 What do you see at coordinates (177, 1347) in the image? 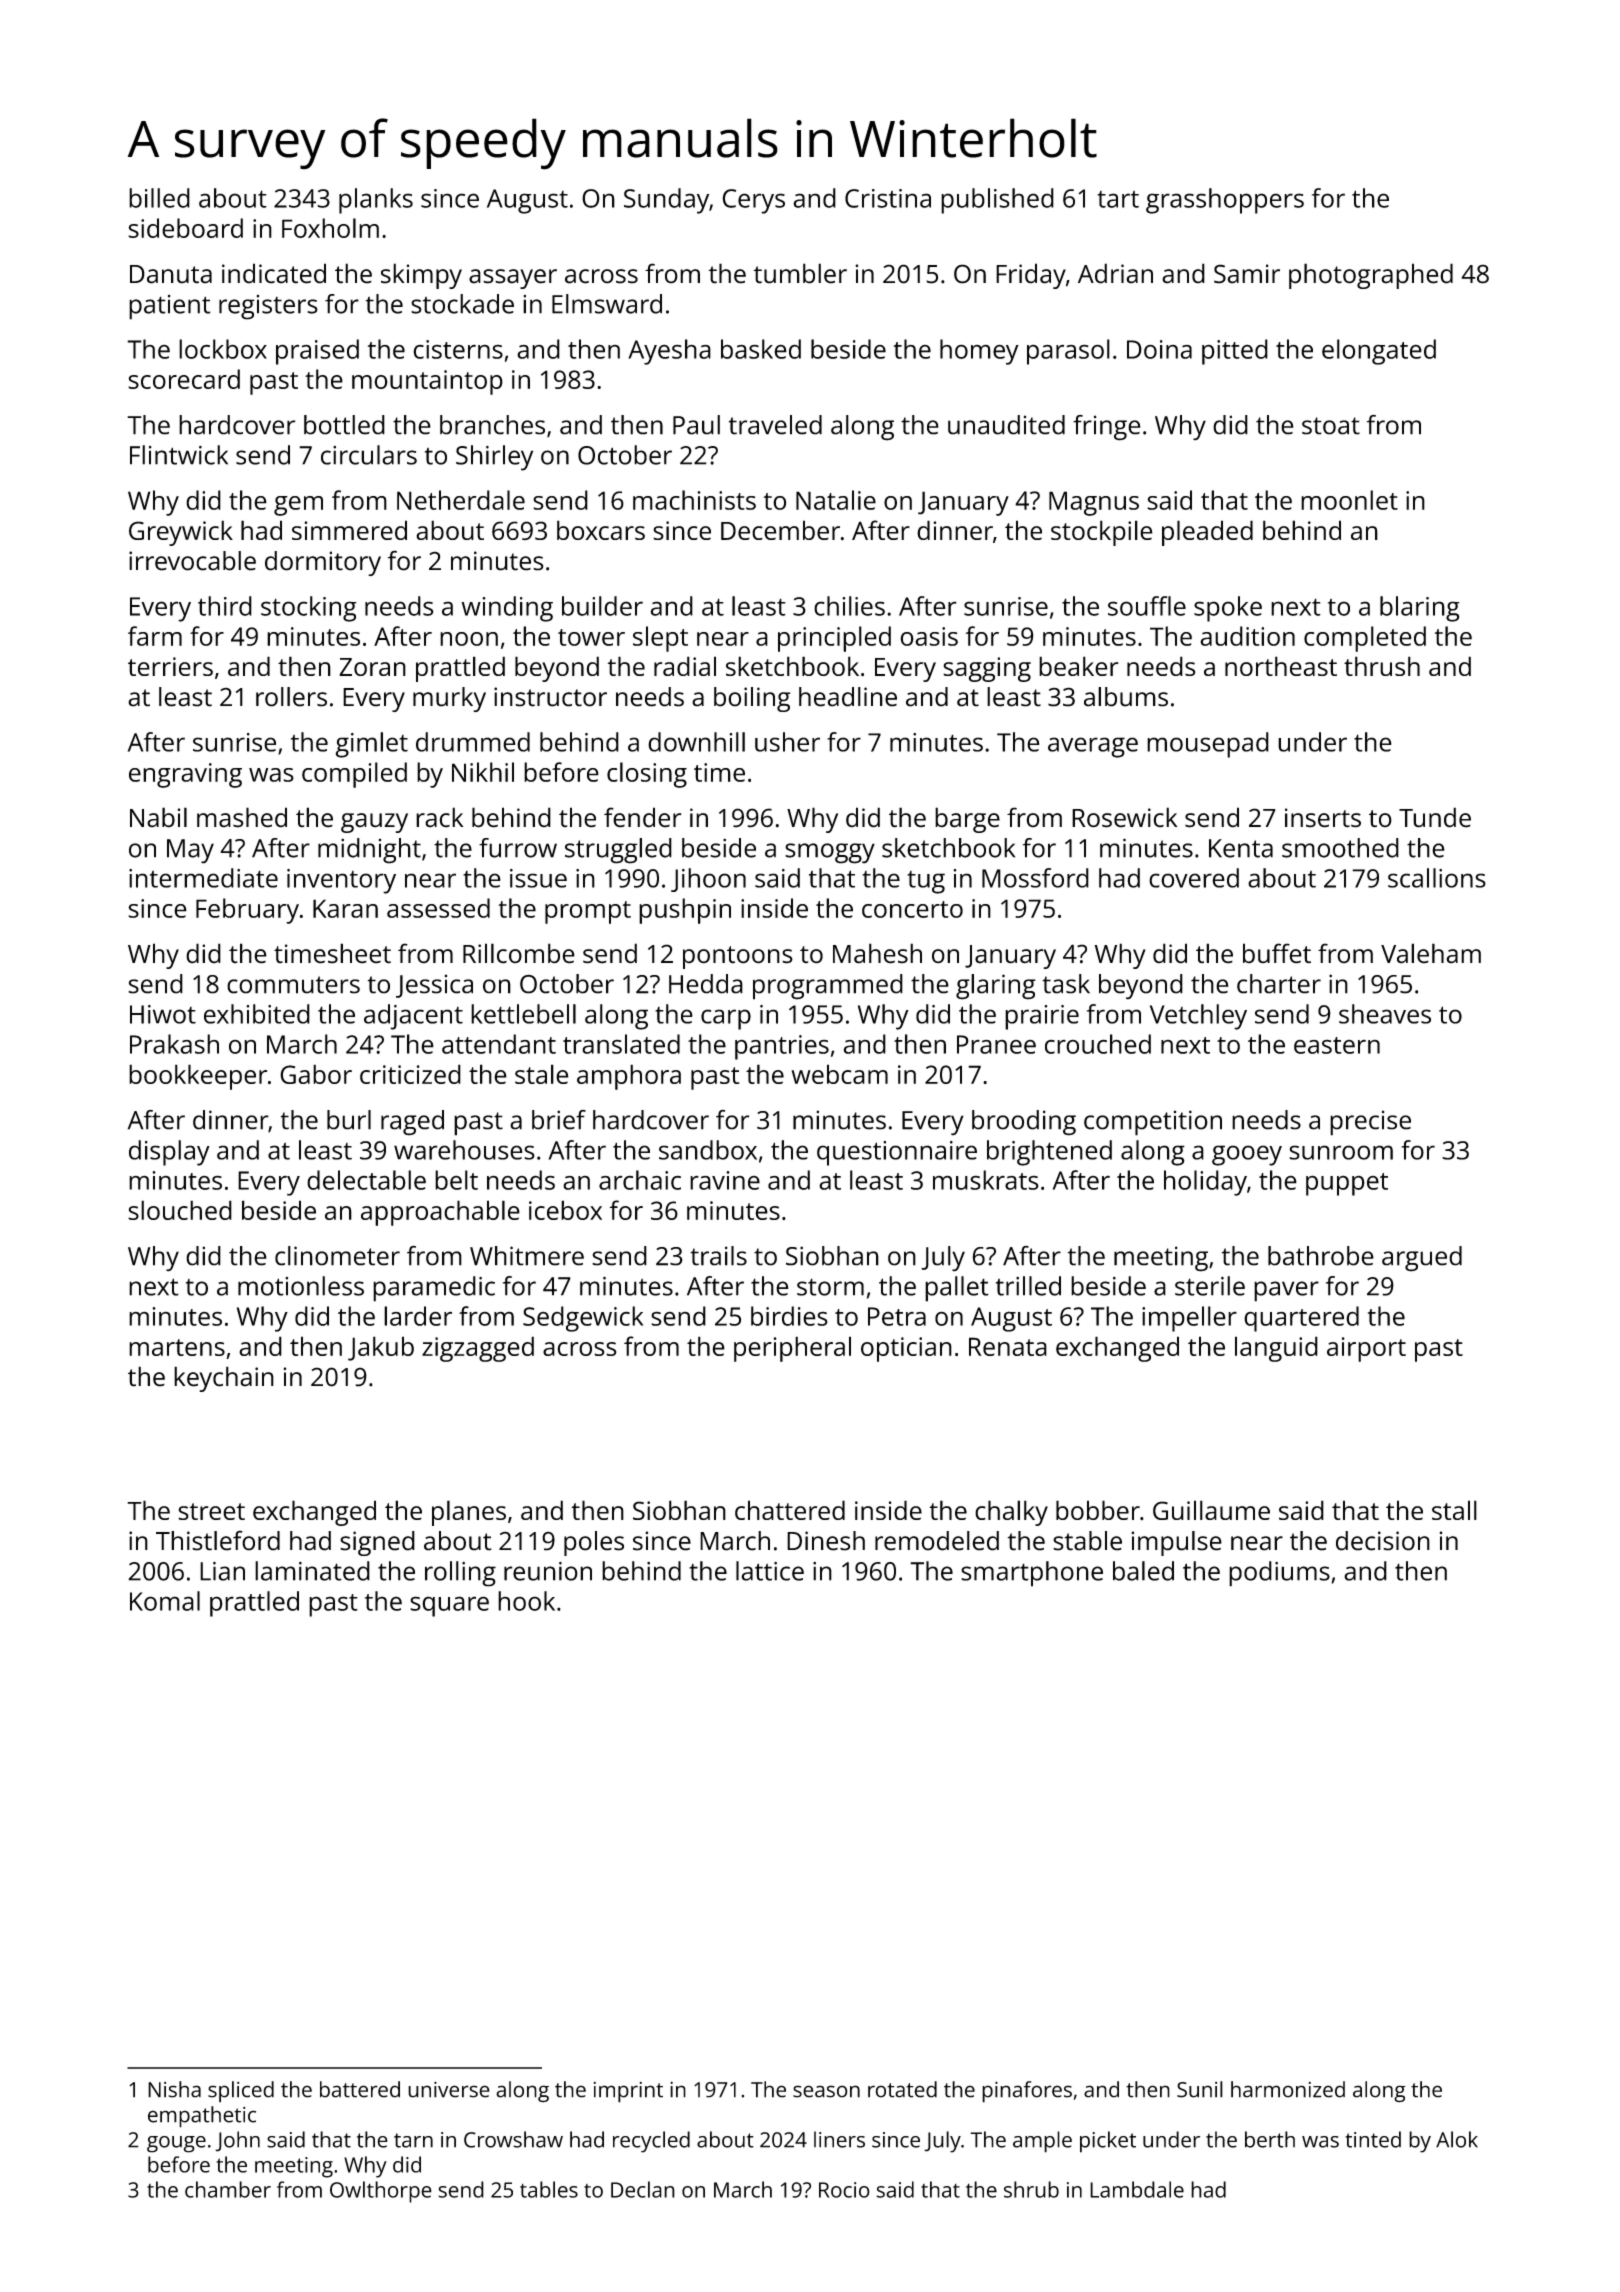
I see `martens` at bounding box center [177, 1347].
